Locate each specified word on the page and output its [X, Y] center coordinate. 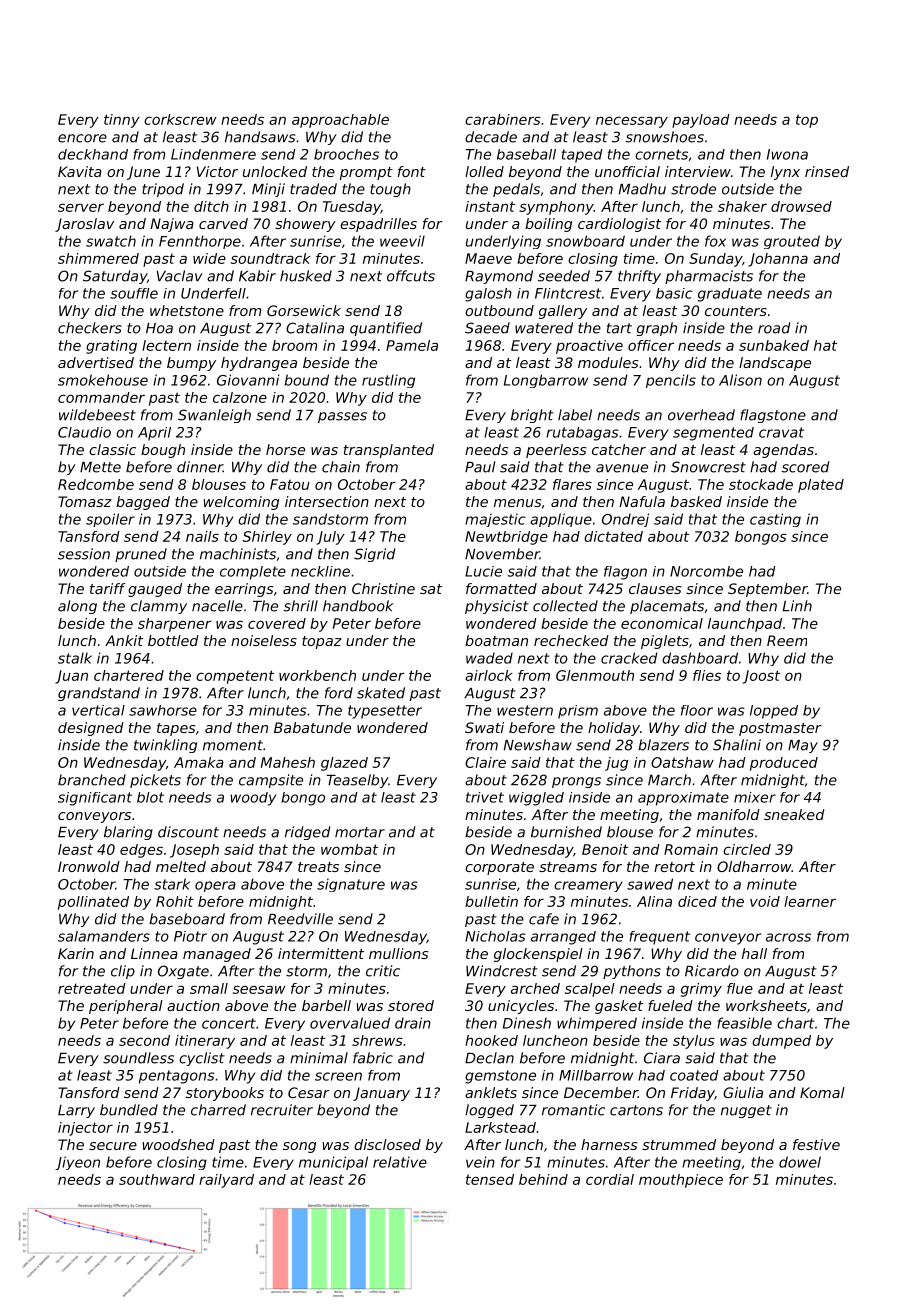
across [788, 937]
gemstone [500, 1077]
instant [490, 206]
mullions [398, 953]
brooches [346, 154]
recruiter [282, 1110]
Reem [787, 640]
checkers [90, 328]
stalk [75, 658]
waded [489, 658]
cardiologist [619, 225]
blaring [128, 833]
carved [223, 223]
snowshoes [664, 137]
